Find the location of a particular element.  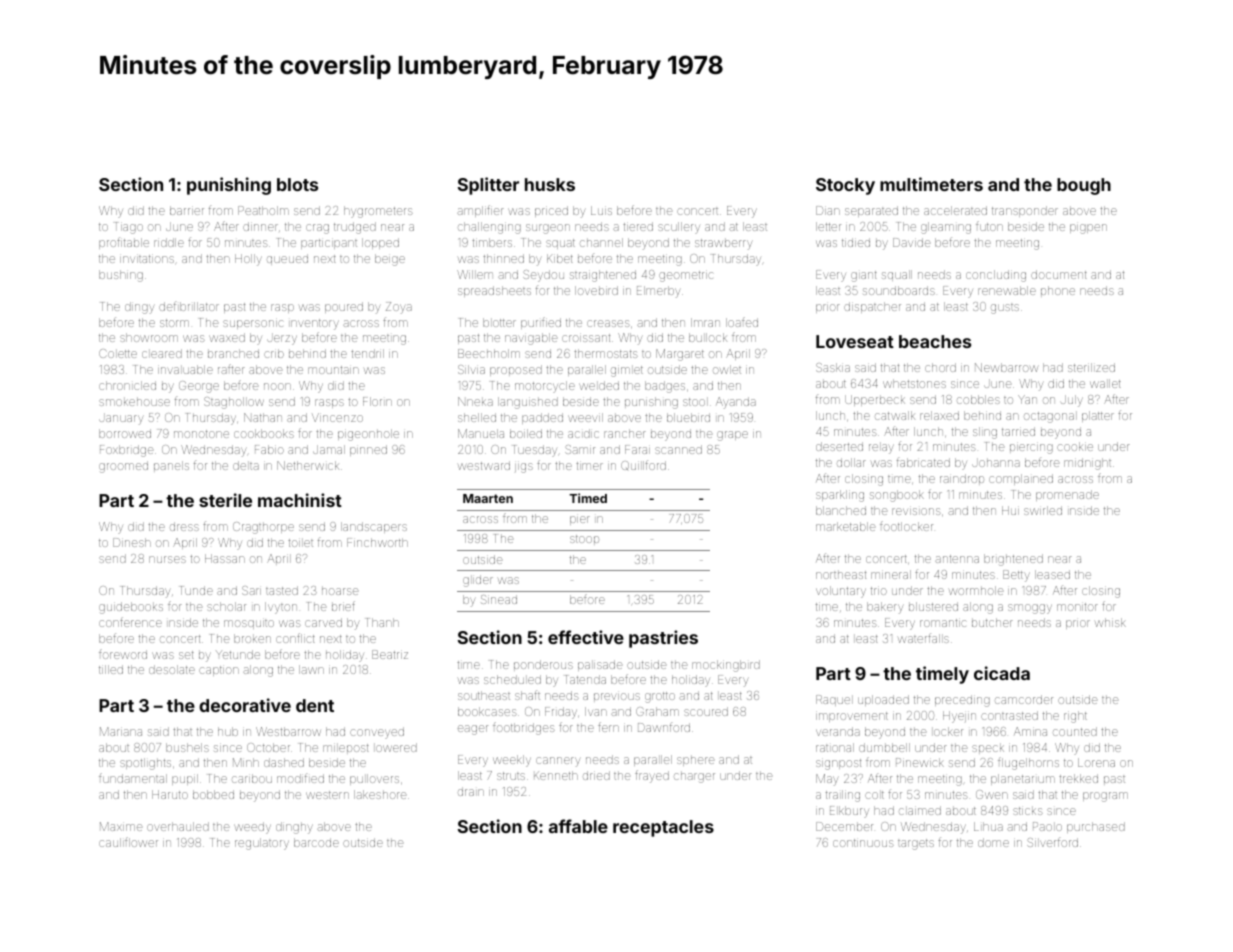

bushing is located at coordinates (121, 276).
